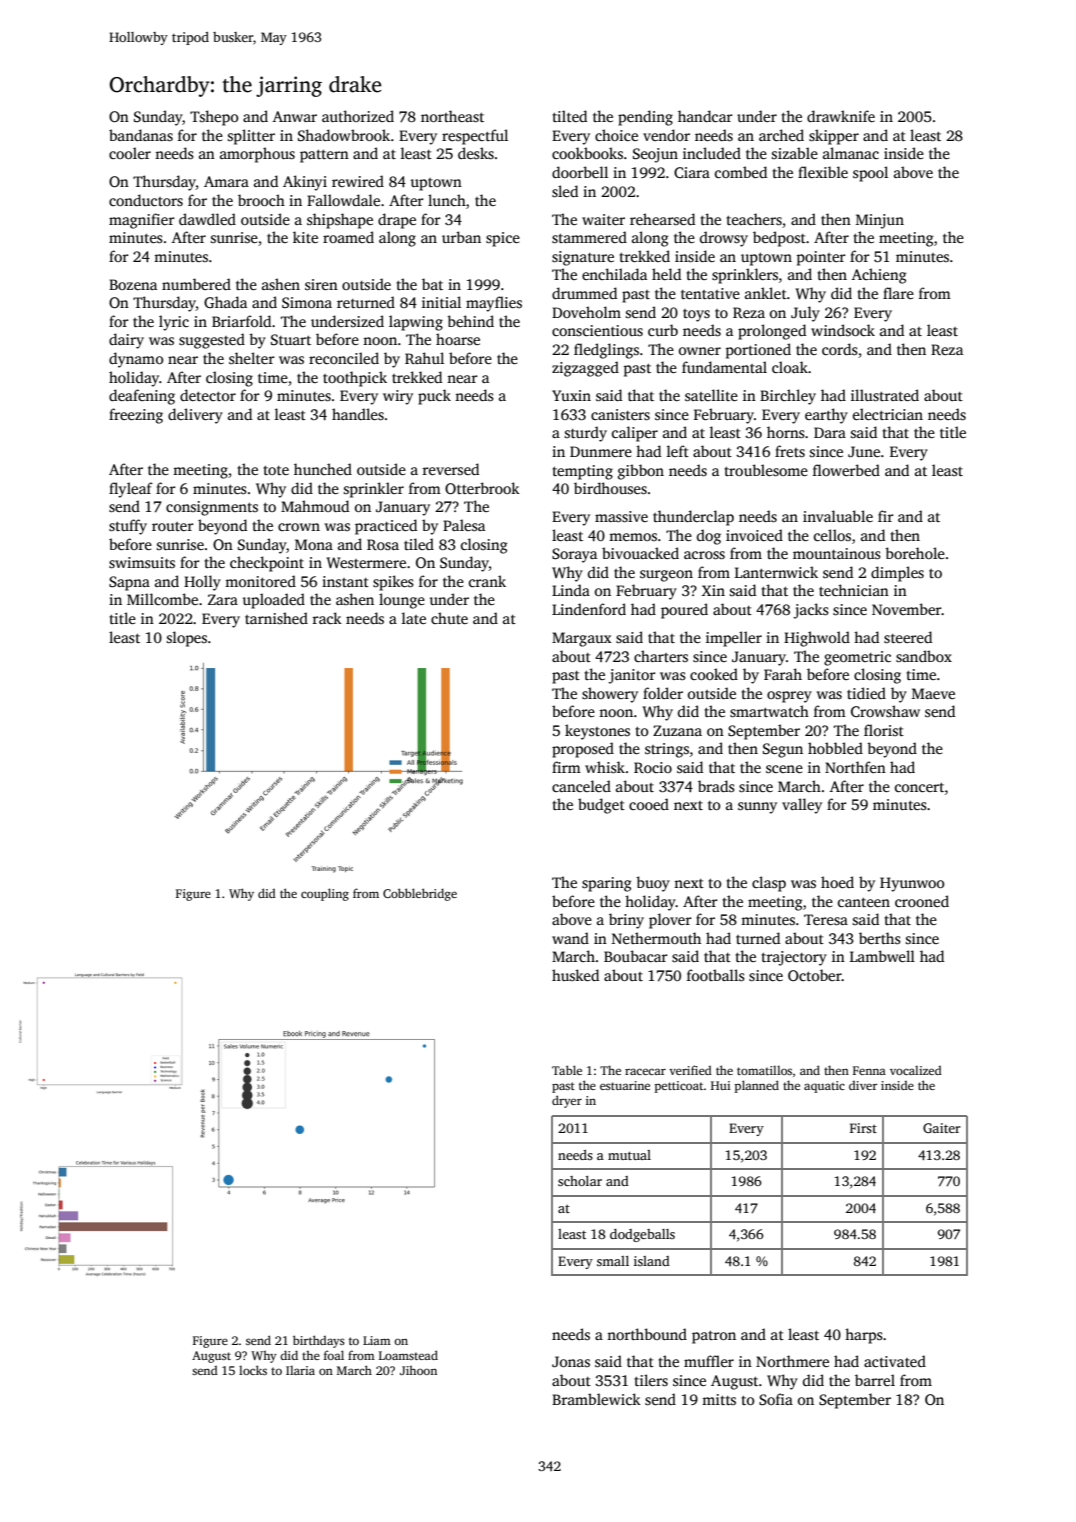 The height and width of the image is (1522, 1076). I want to click on Millcombe, so click(162, 599).
